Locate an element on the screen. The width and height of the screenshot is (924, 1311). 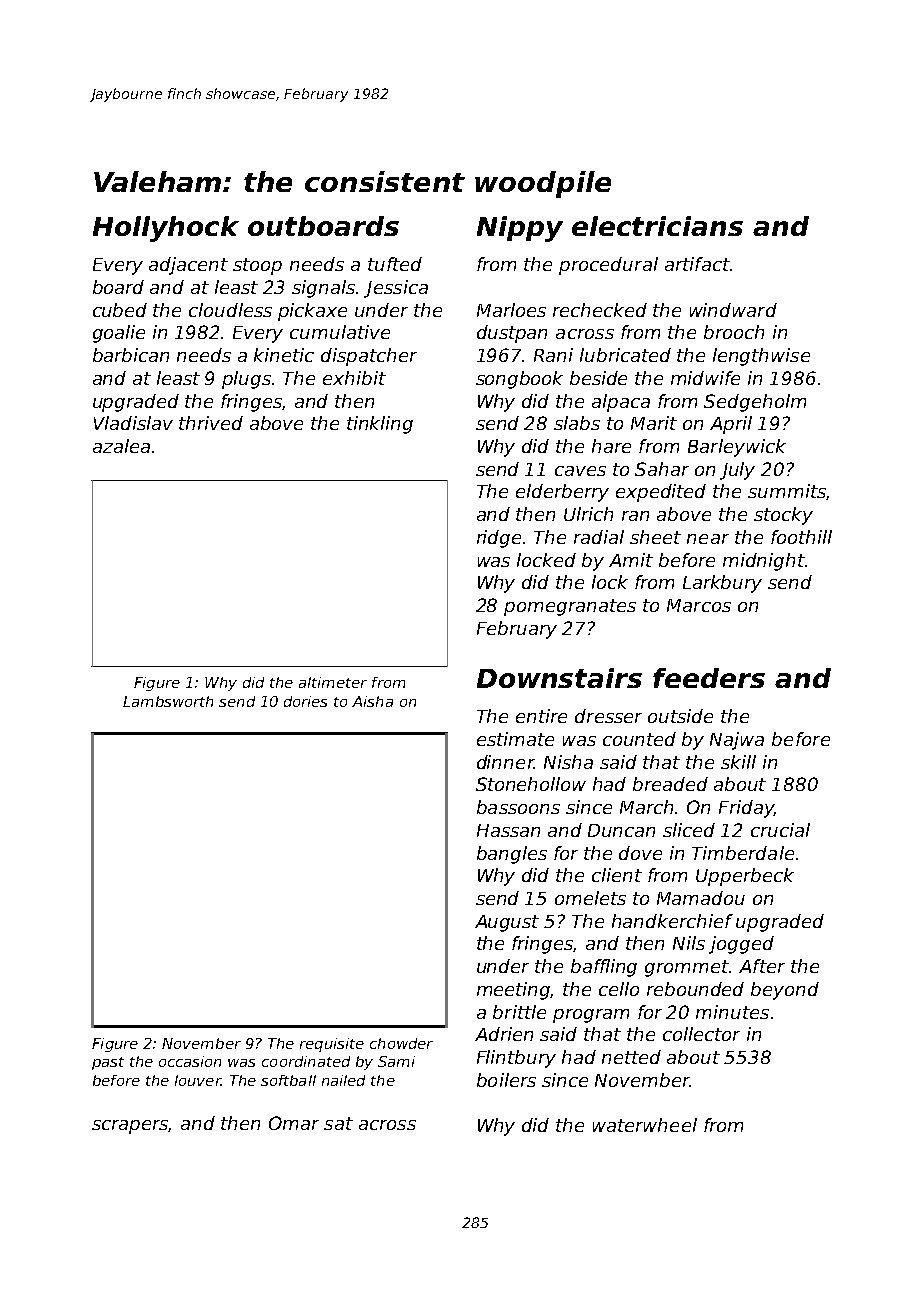
pomegranates is located at coordinates (570, 607).
